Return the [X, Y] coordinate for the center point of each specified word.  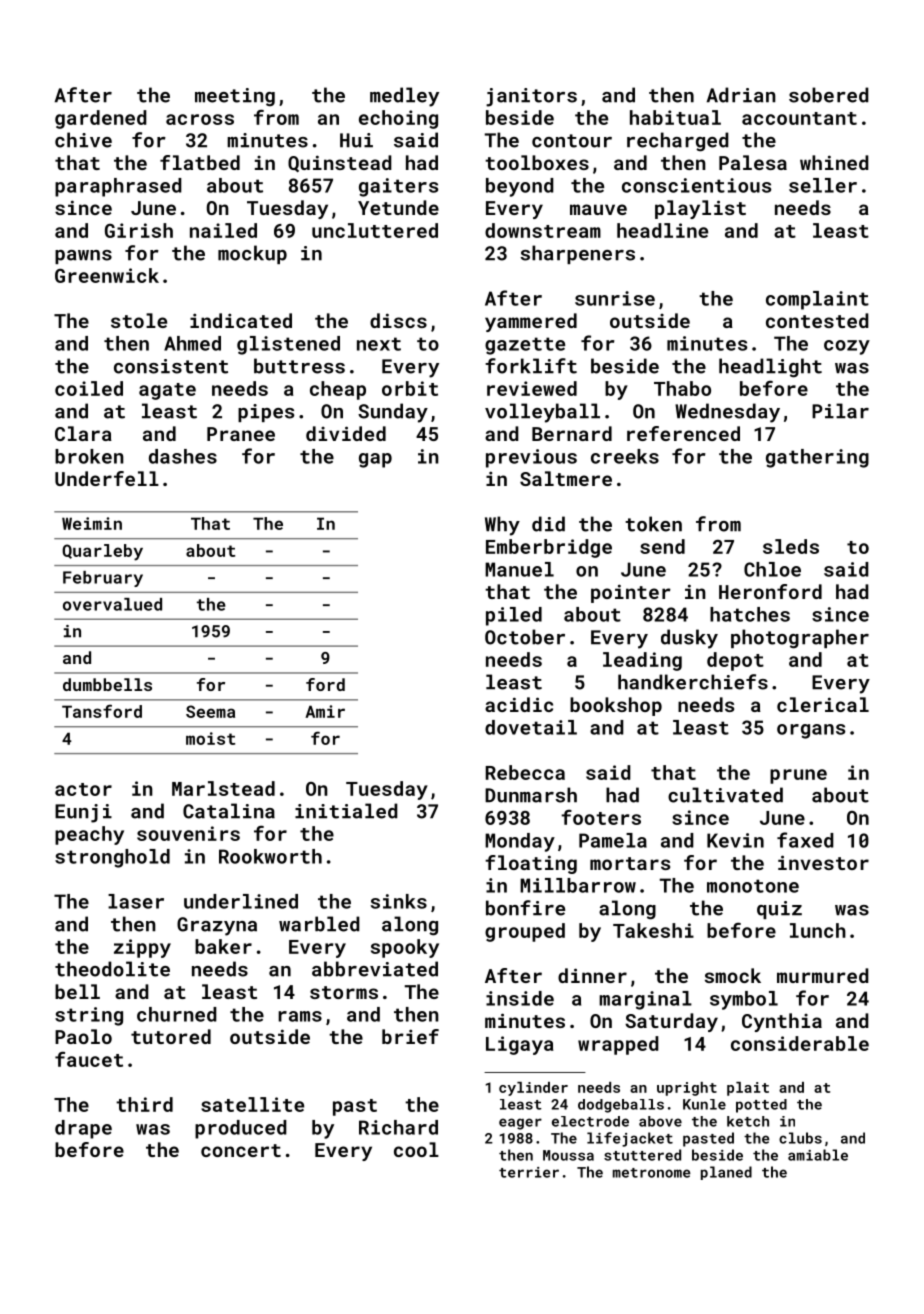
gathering [817, 458]
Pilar [840, 411]
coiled [89, 388]
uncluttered [375, 230]
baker [223, 946]
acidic [519, 704]
